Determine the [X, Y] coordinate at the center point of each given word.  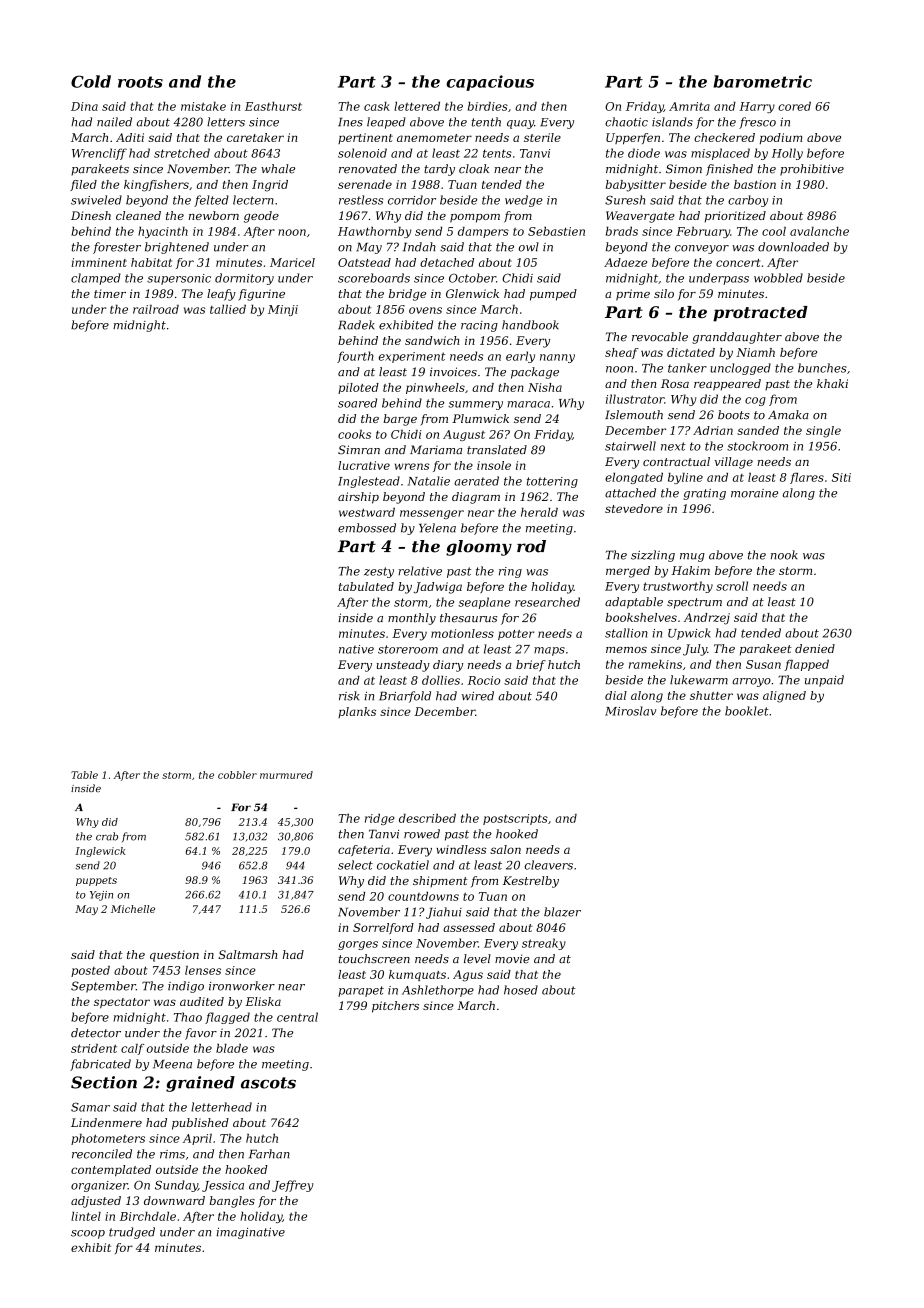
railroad [156, 309]
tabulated [366, 586]
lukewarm [699, 680]
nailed [114, 122]
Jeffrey [292, 1186]
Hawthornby [375, 232]
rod [531, 546]
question [174, 956]
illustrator [635, 399]
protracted [760, 314]
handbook [530, 325]
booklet [747, 711]
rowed [422, 834]
